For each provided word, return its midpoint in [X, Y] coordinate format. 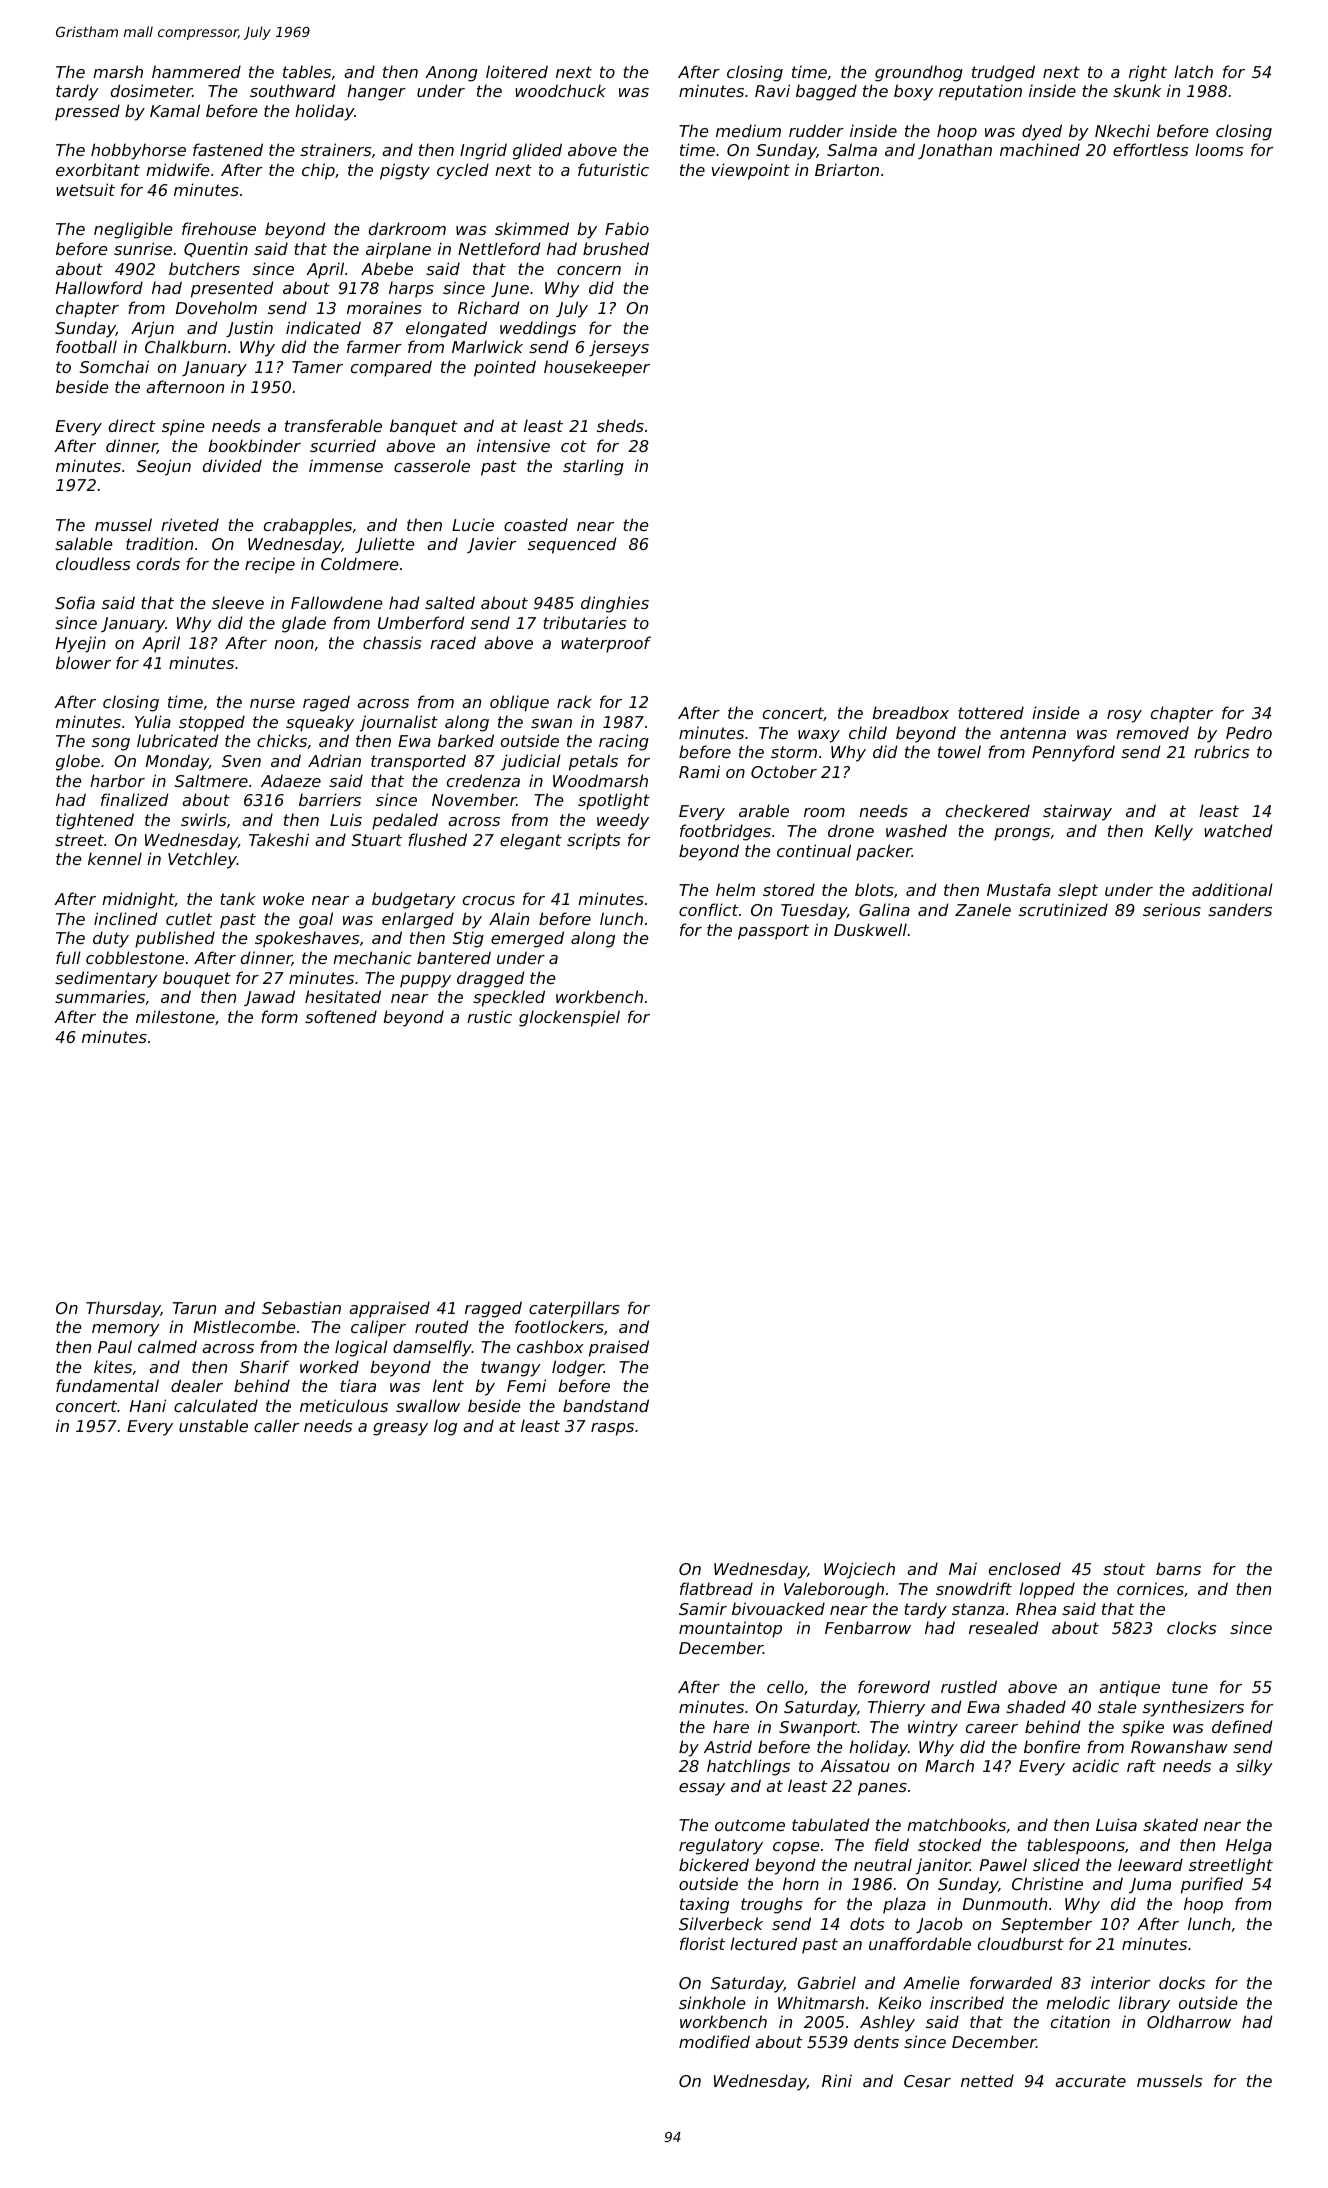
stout [1124, 1569]
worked [329, 1366]
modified [714, 2041]
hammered [196, 71]
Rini [837, 2080]
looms [1219, 149]
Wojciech [859, 1570]
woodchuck [560, 90]
